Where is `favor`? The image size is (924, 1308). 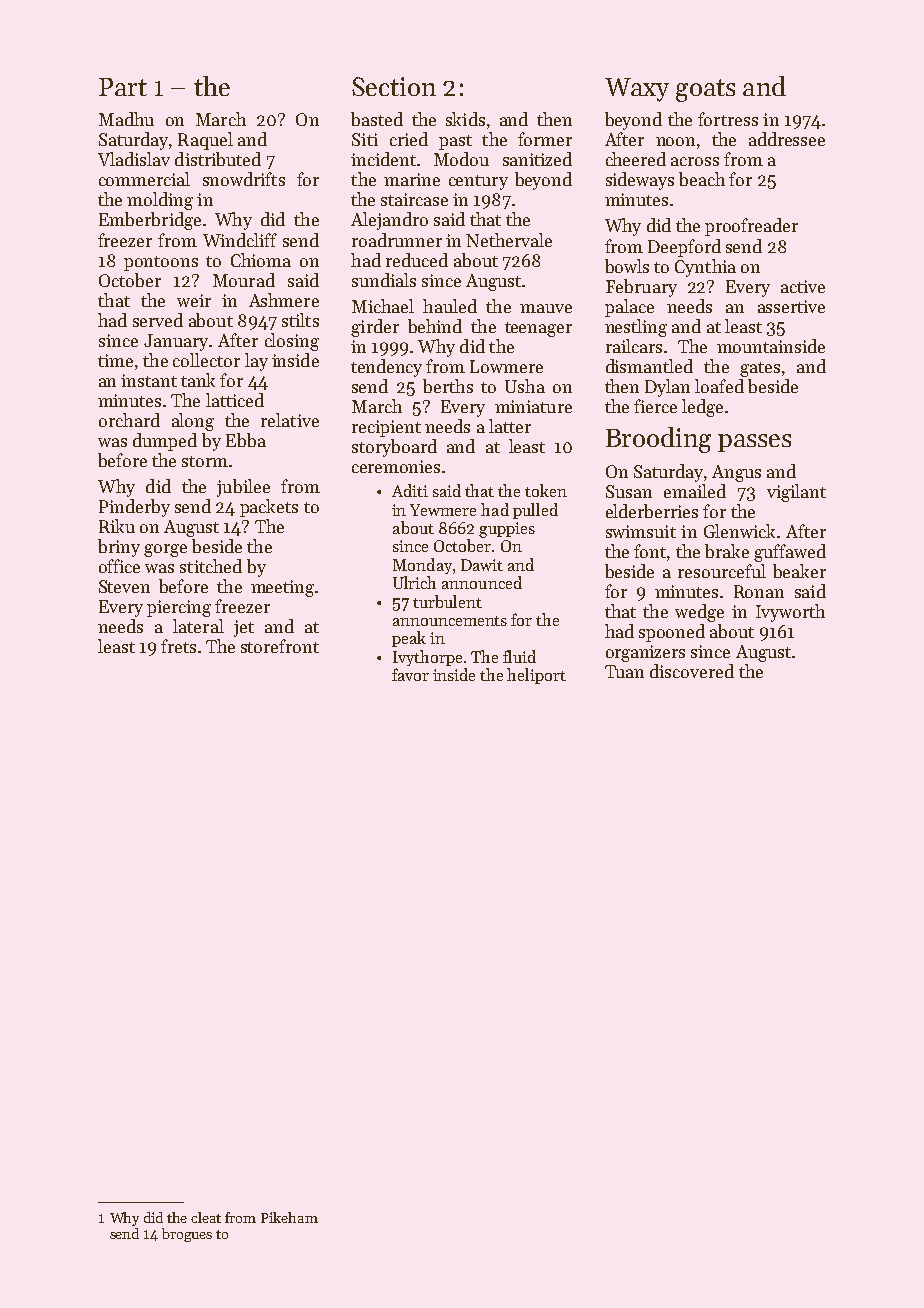 favor is located at coordinates (410, 674).
